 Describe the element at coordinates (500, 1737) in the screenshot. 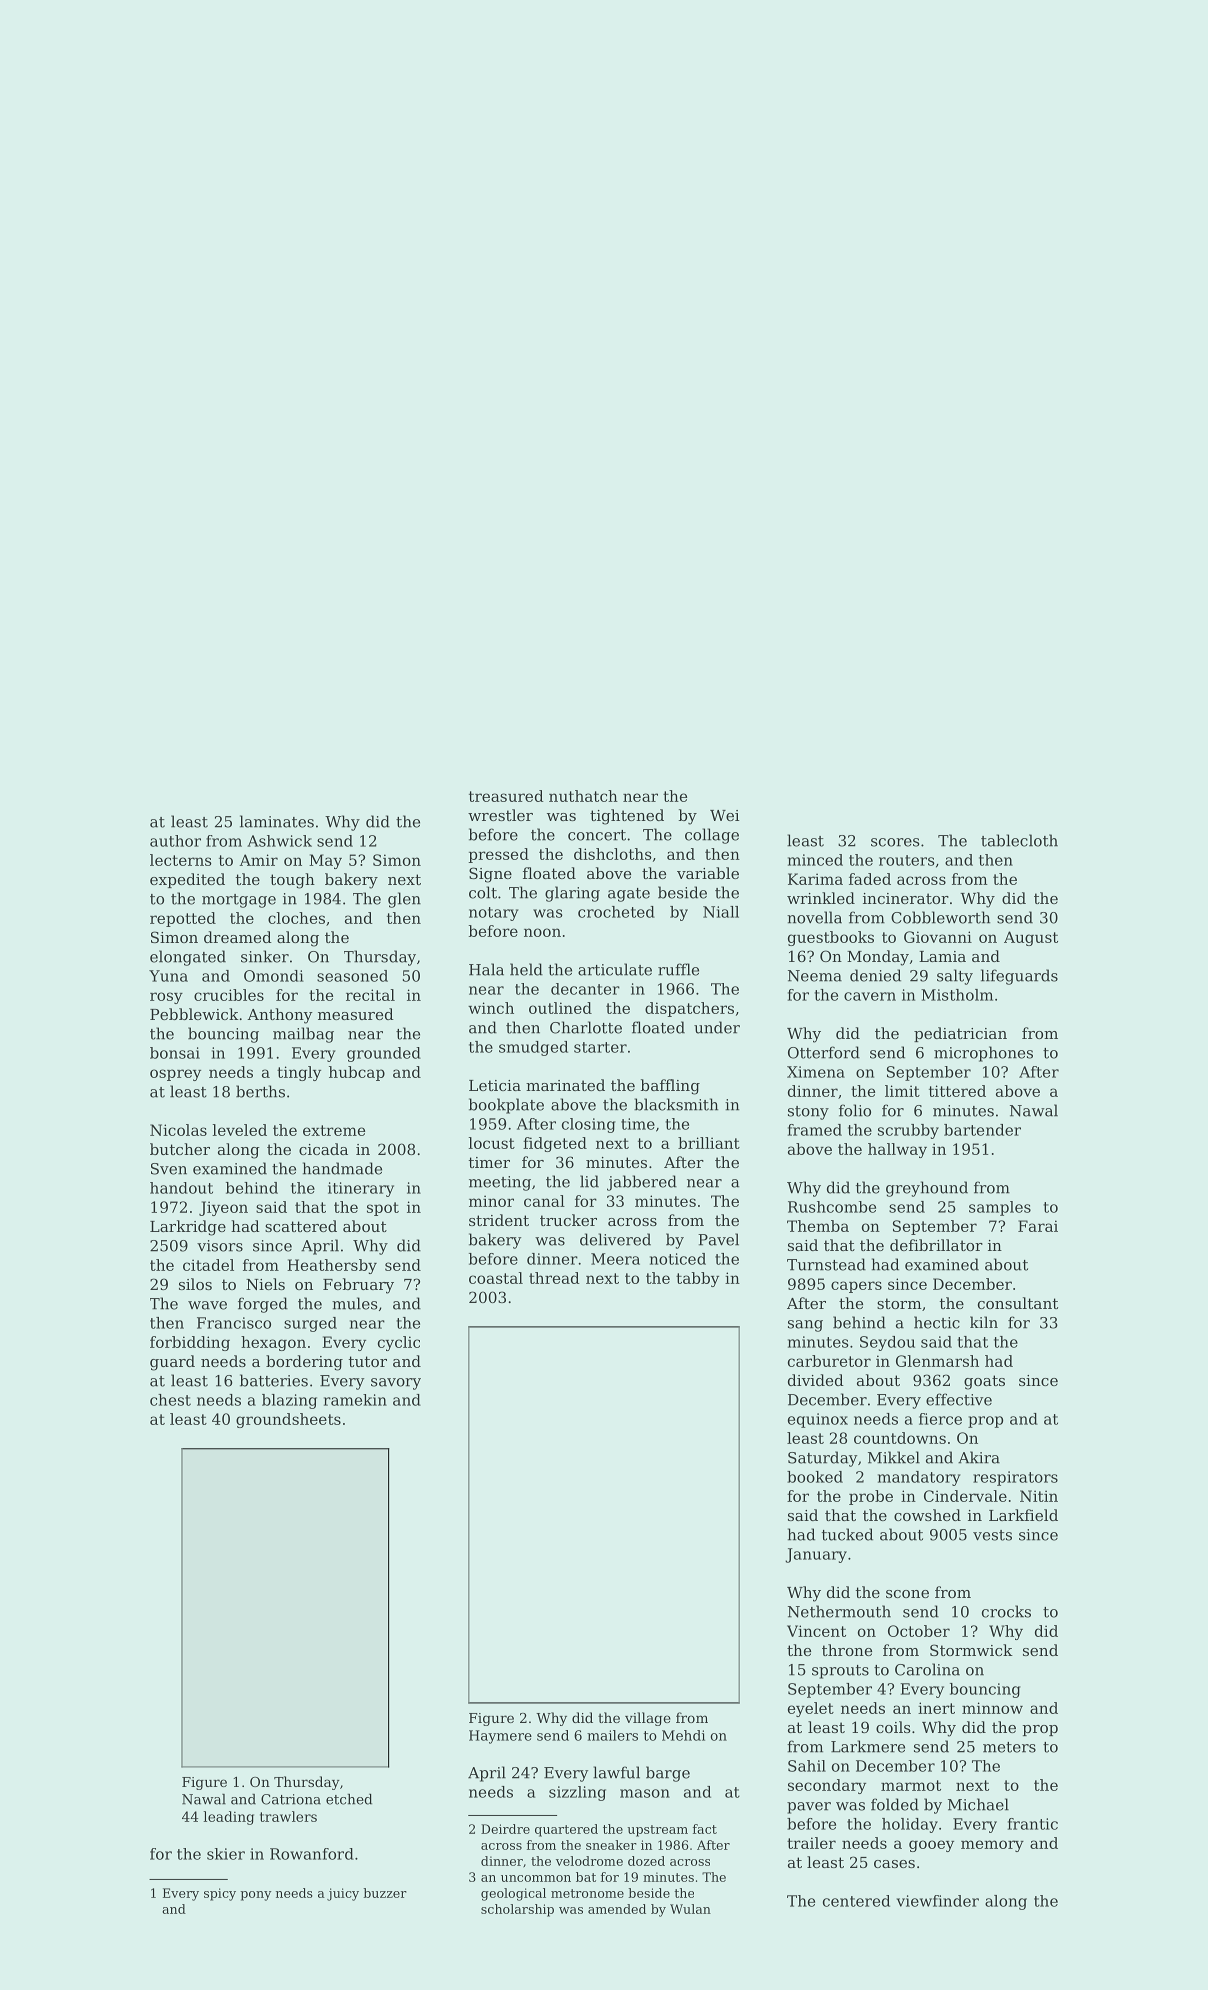

I see `Haymere` at that location.
